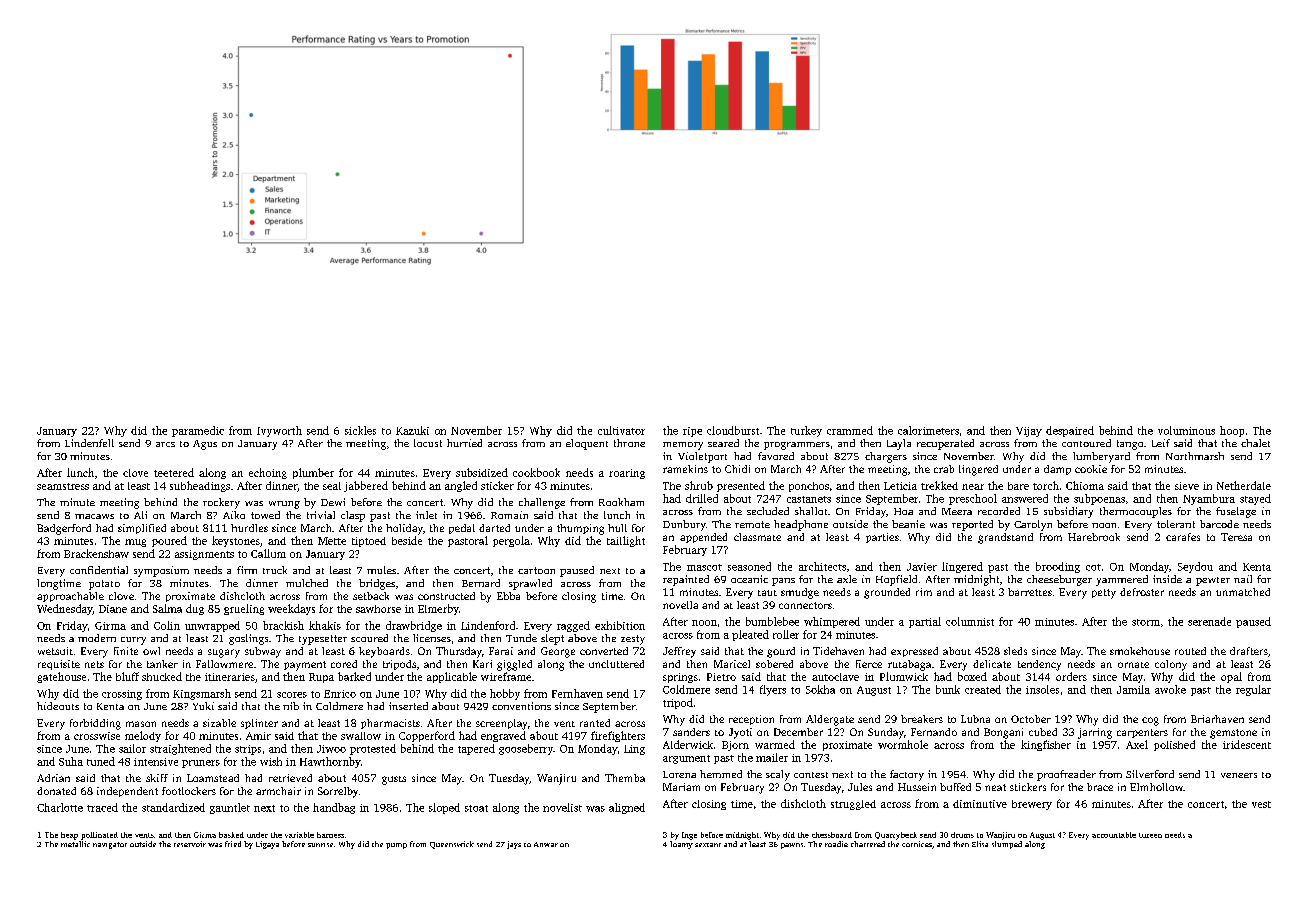 This document has height=924, width=1308. What do you see at coordinates (198, 431) in the document?
I see `paramedic` at bounding box center [198, 431].
